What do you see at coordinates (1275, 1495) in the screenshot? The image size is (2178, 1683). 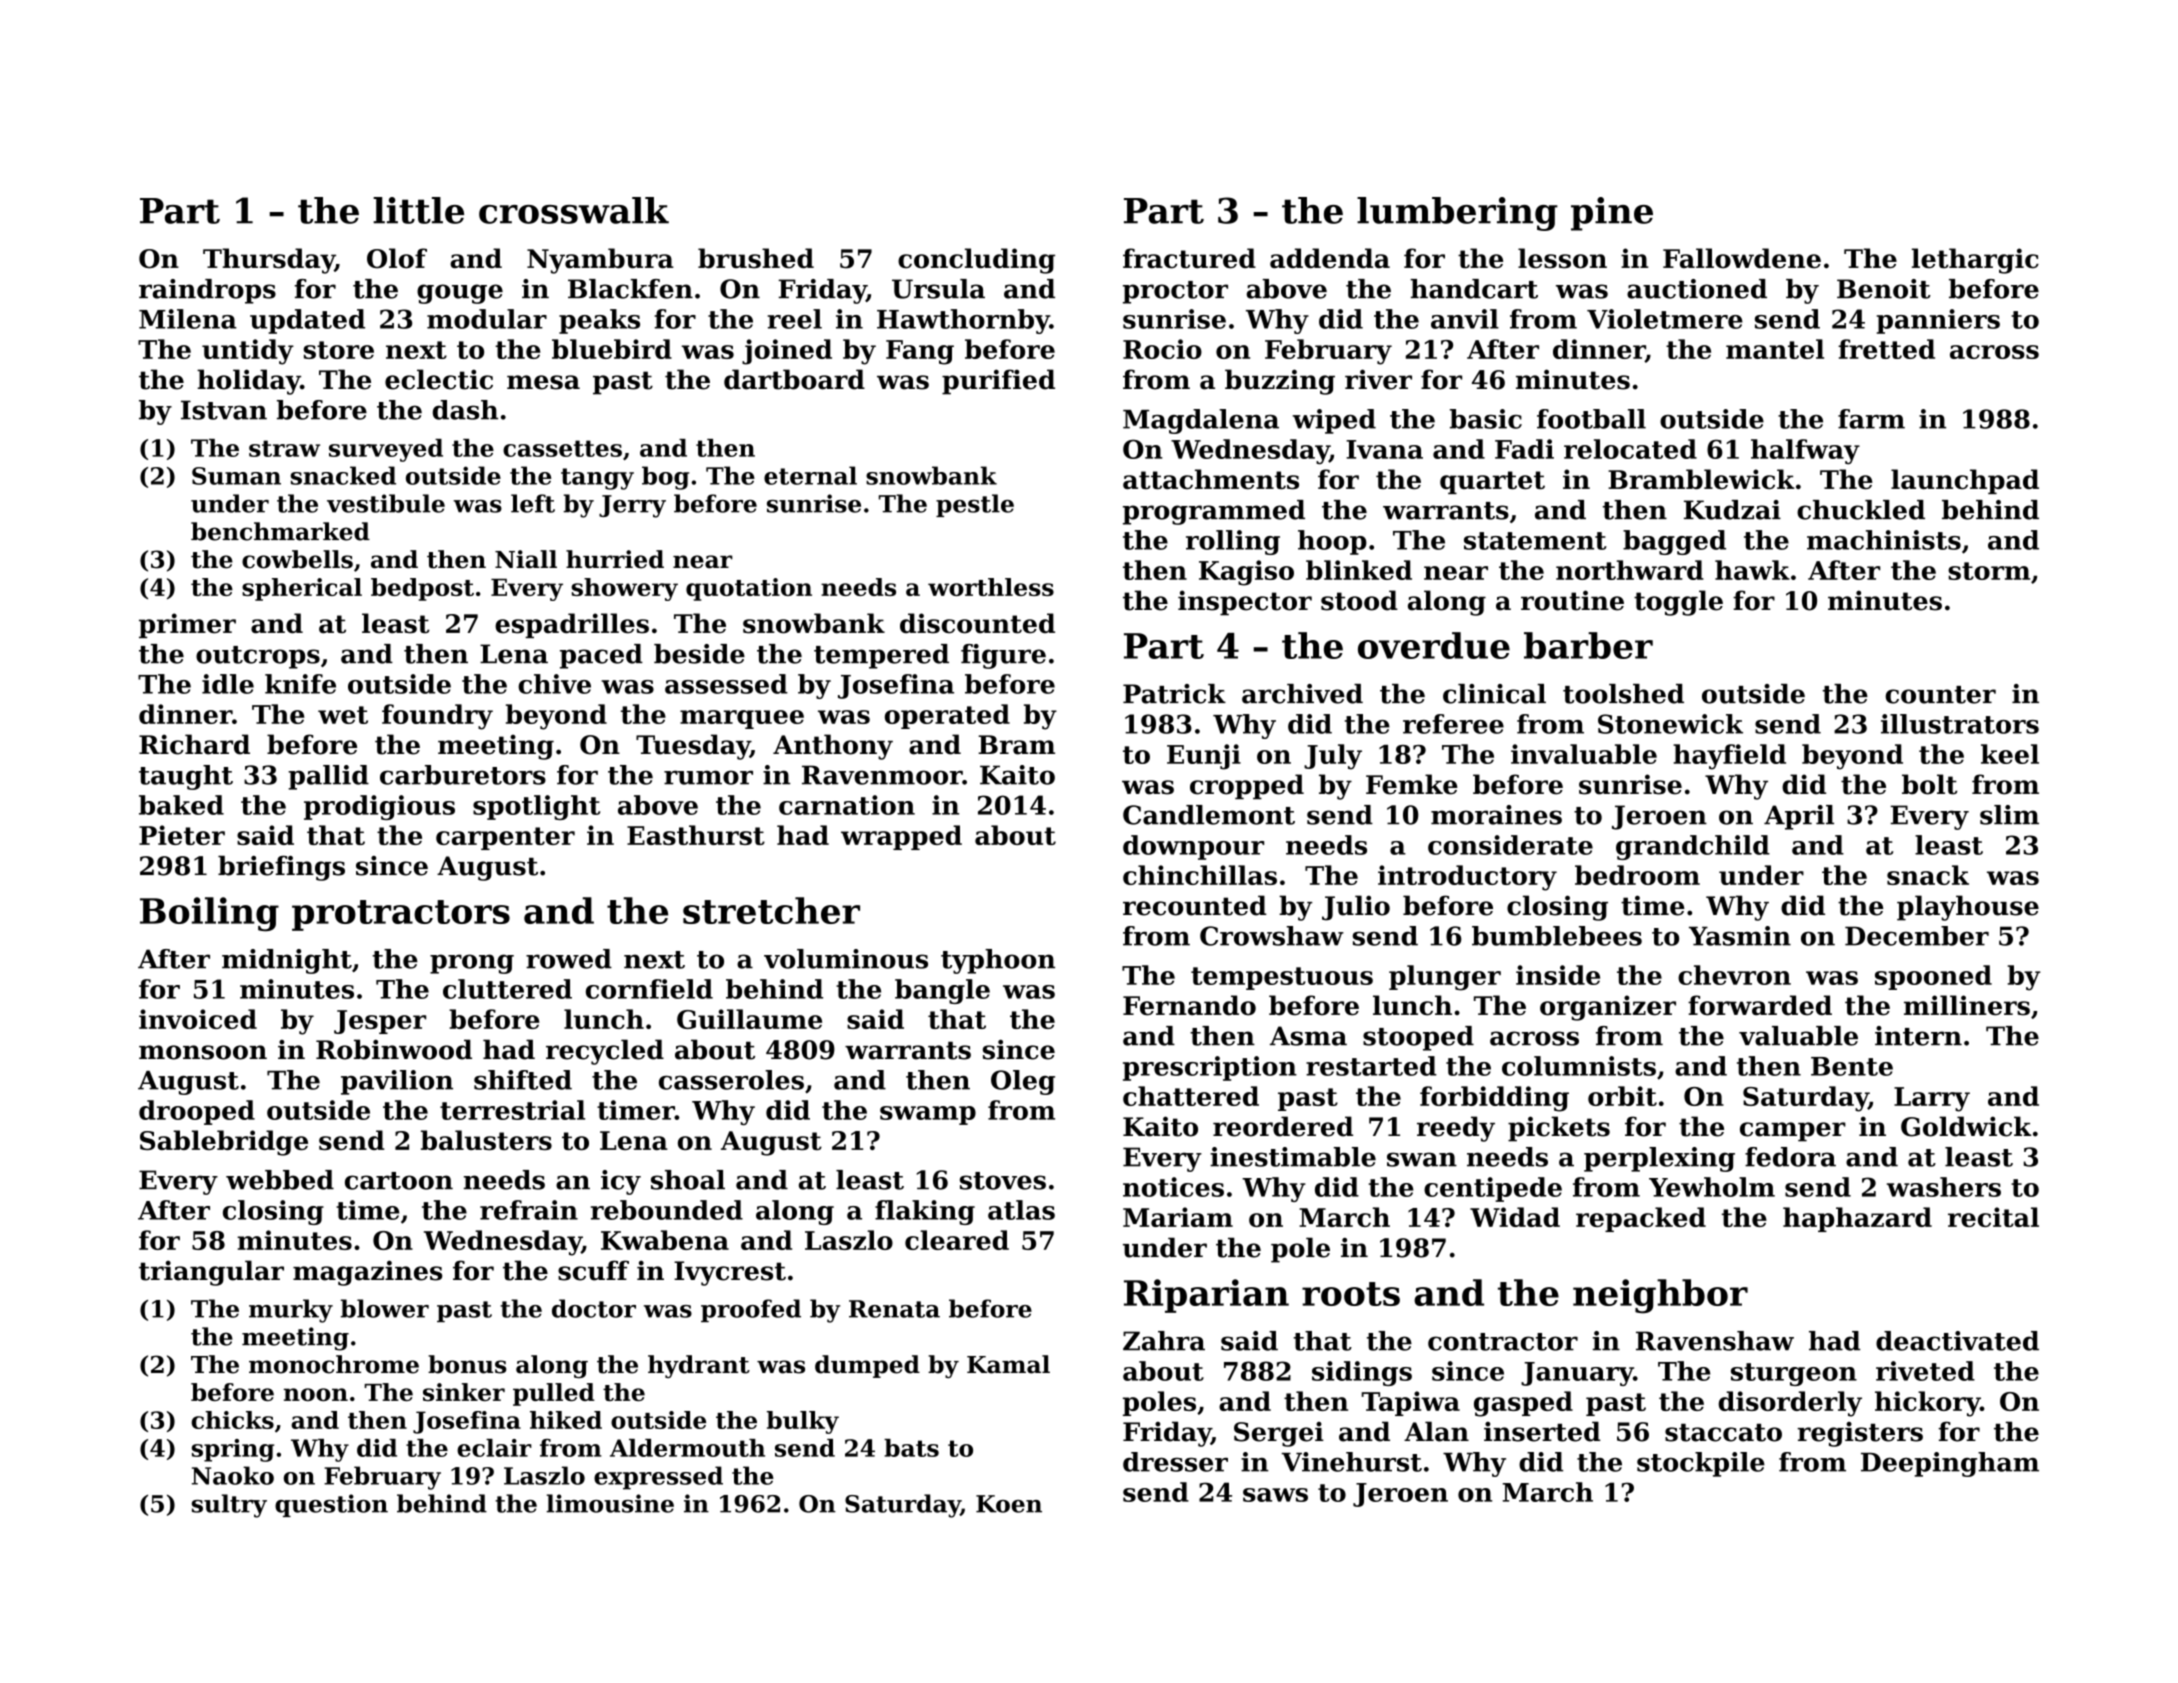 I see `saws` at bounding box center [1275, 1495].
